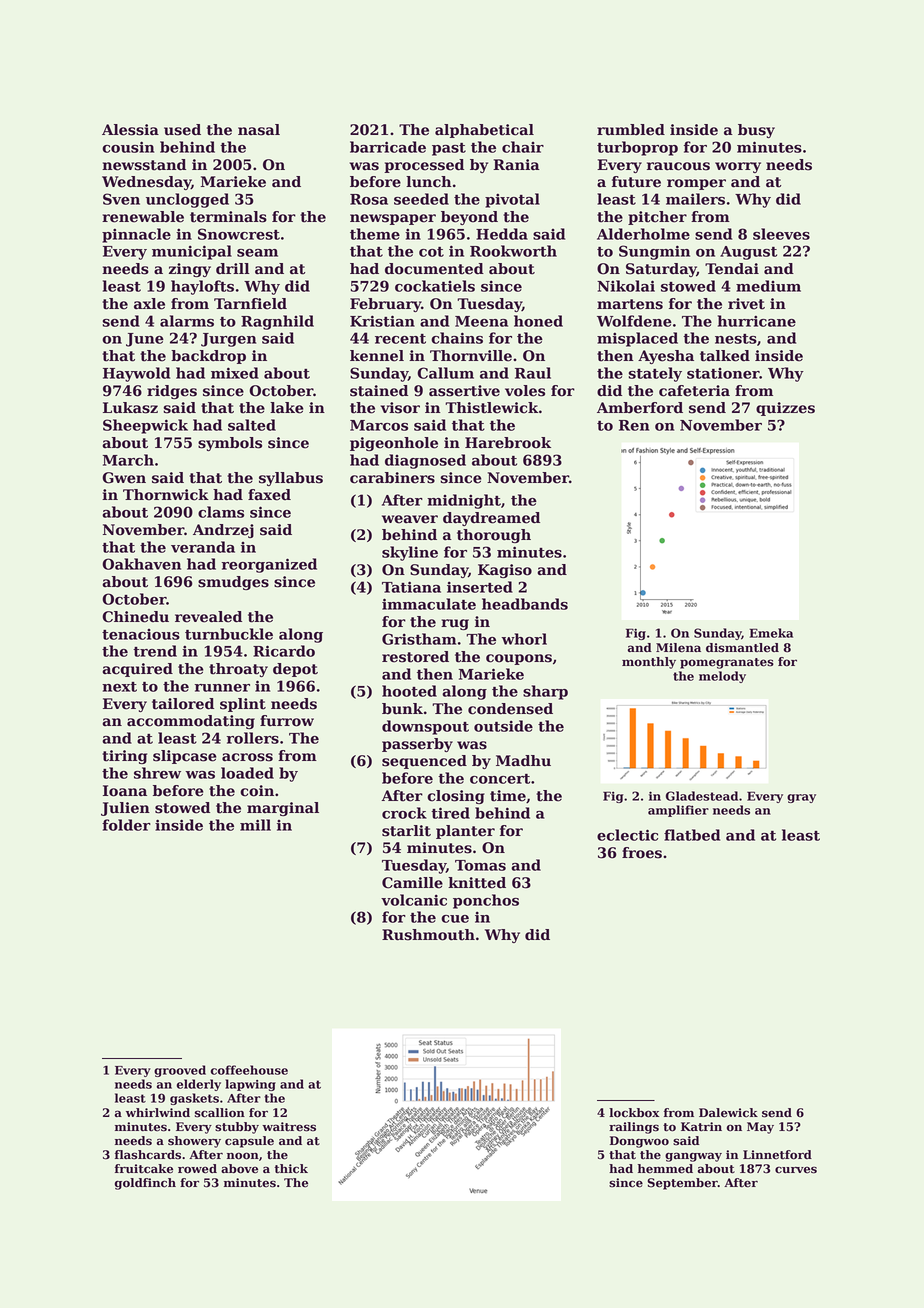 The image size is (924, 1308). I want to click on goldfinch, so click(145, 1184).
